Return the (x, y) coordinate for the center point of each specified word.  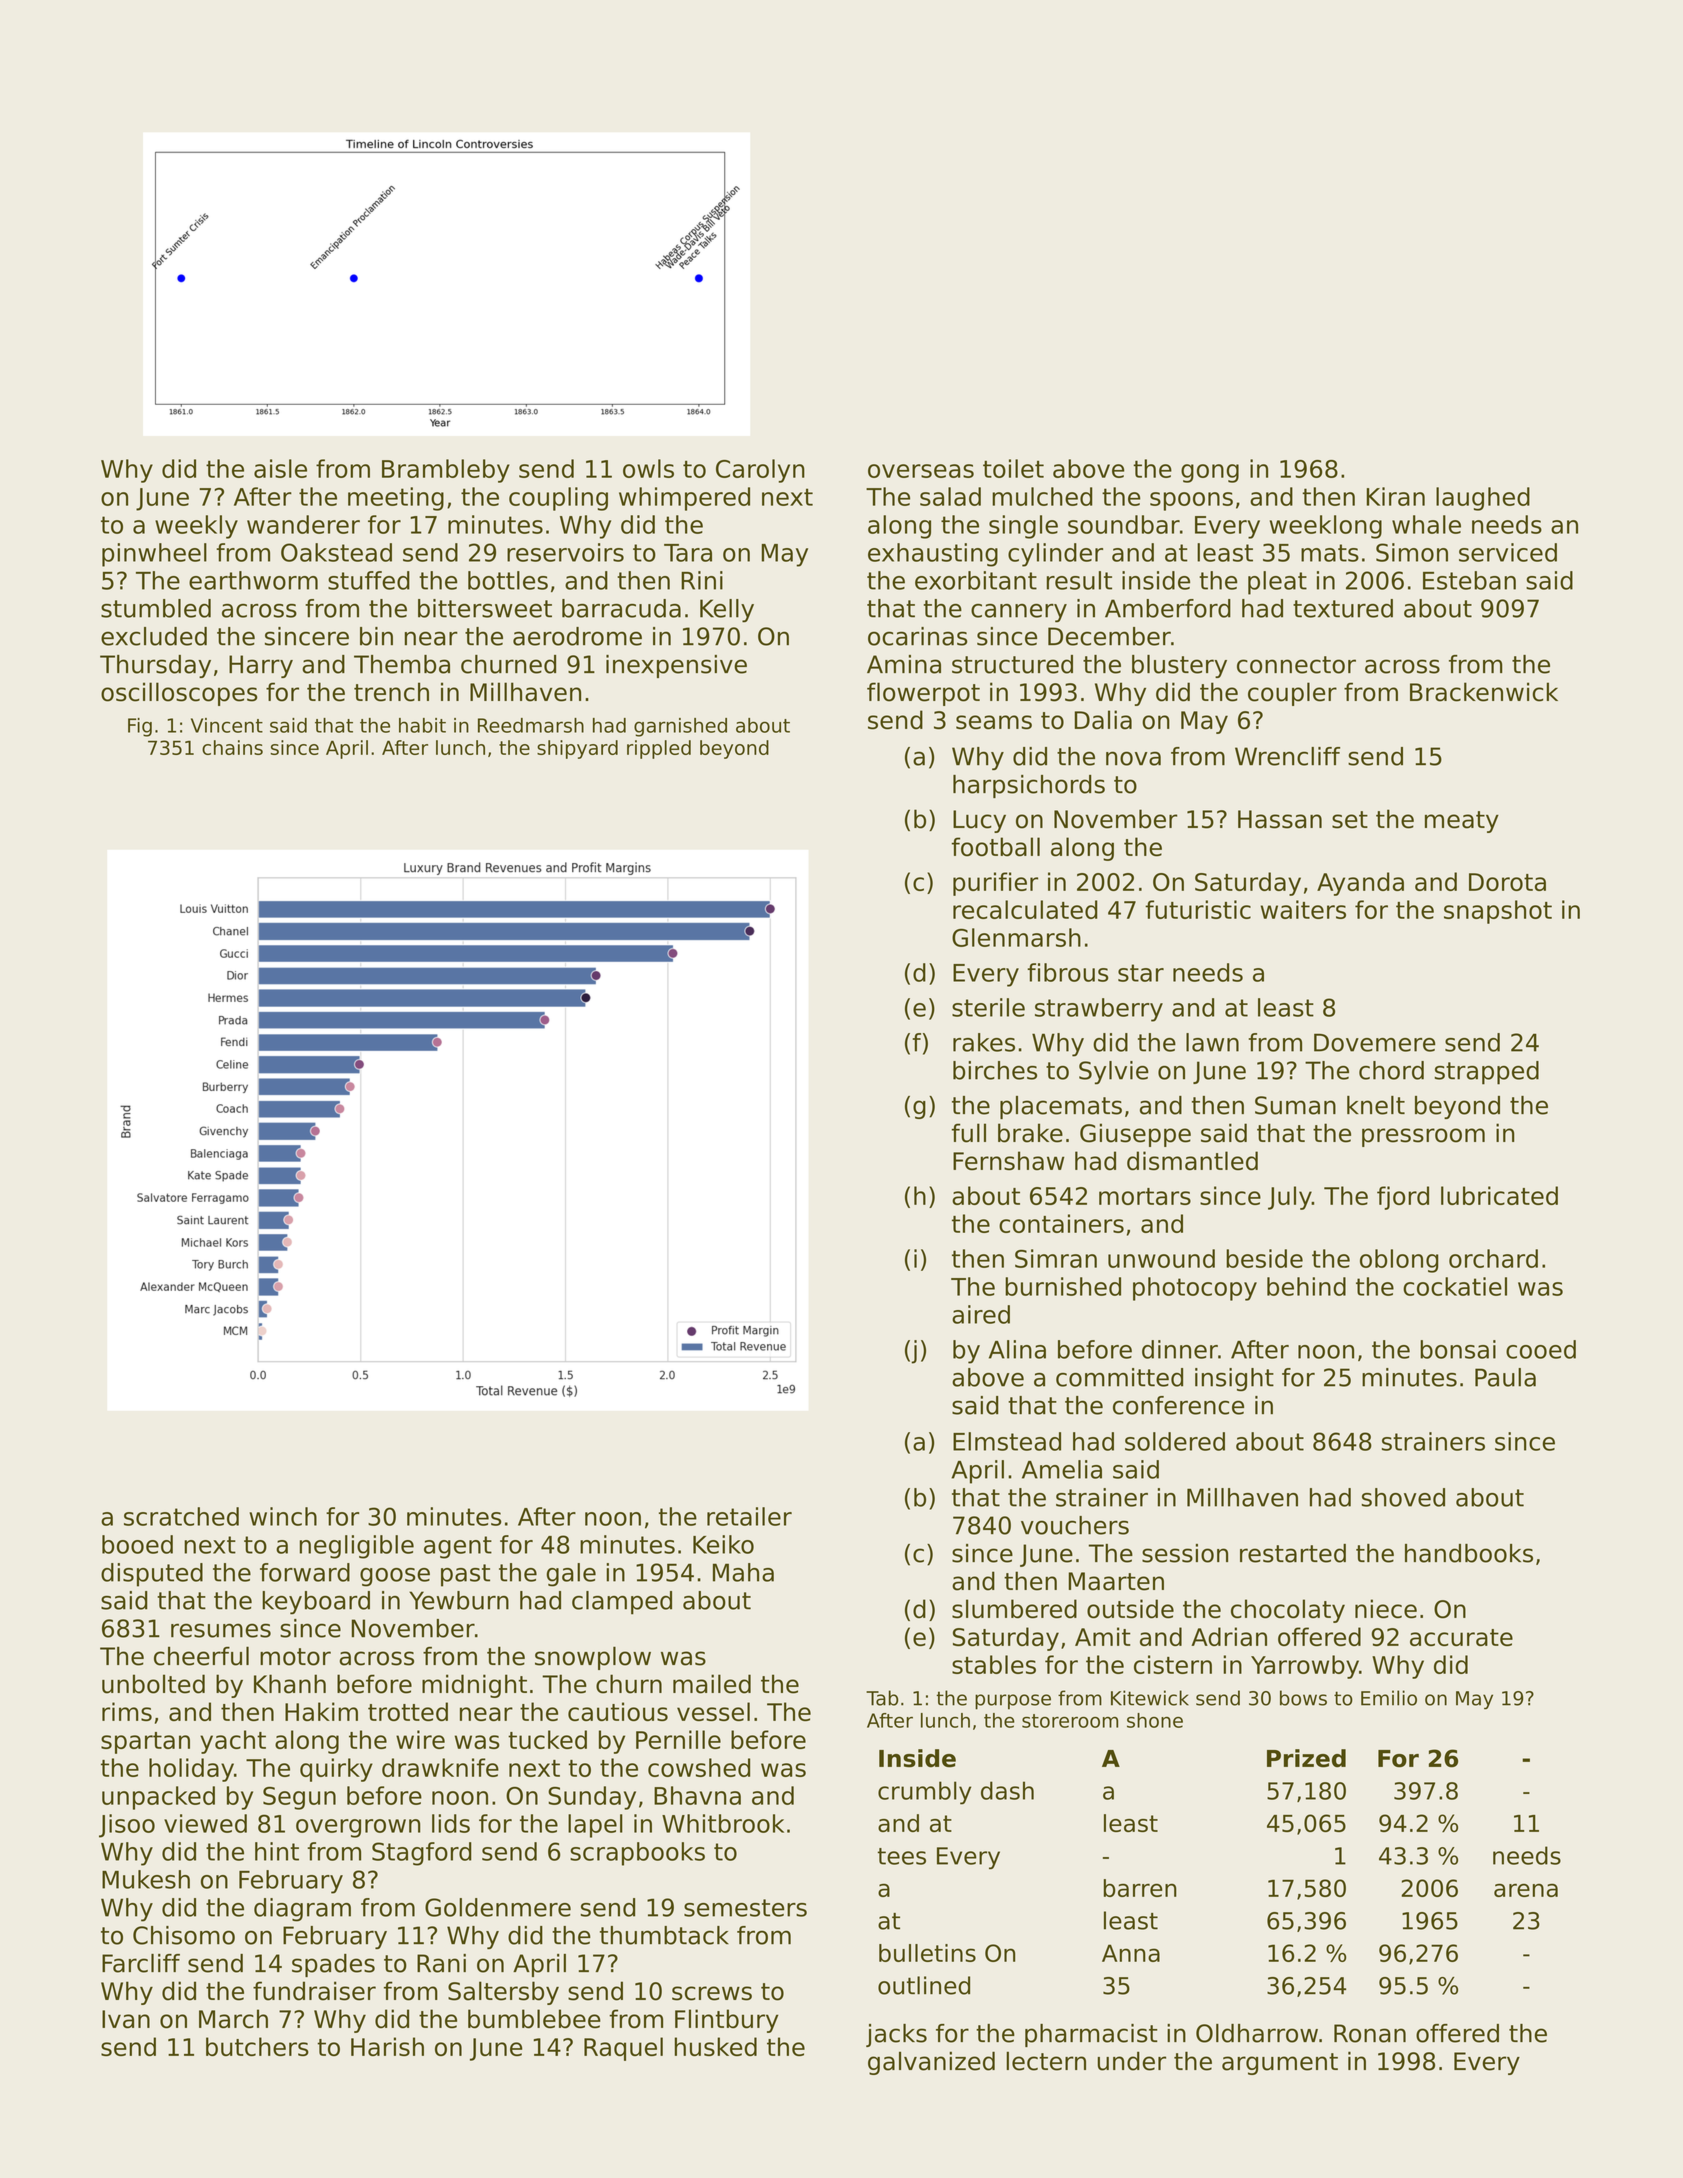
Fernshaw (1009, 1161)
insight (1234, 1379)
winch (283, 1516)
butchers (257, 2046)
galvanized (931, 2063)
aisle (280, 468)
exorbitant (976, 580)
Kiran (1396, 496)
